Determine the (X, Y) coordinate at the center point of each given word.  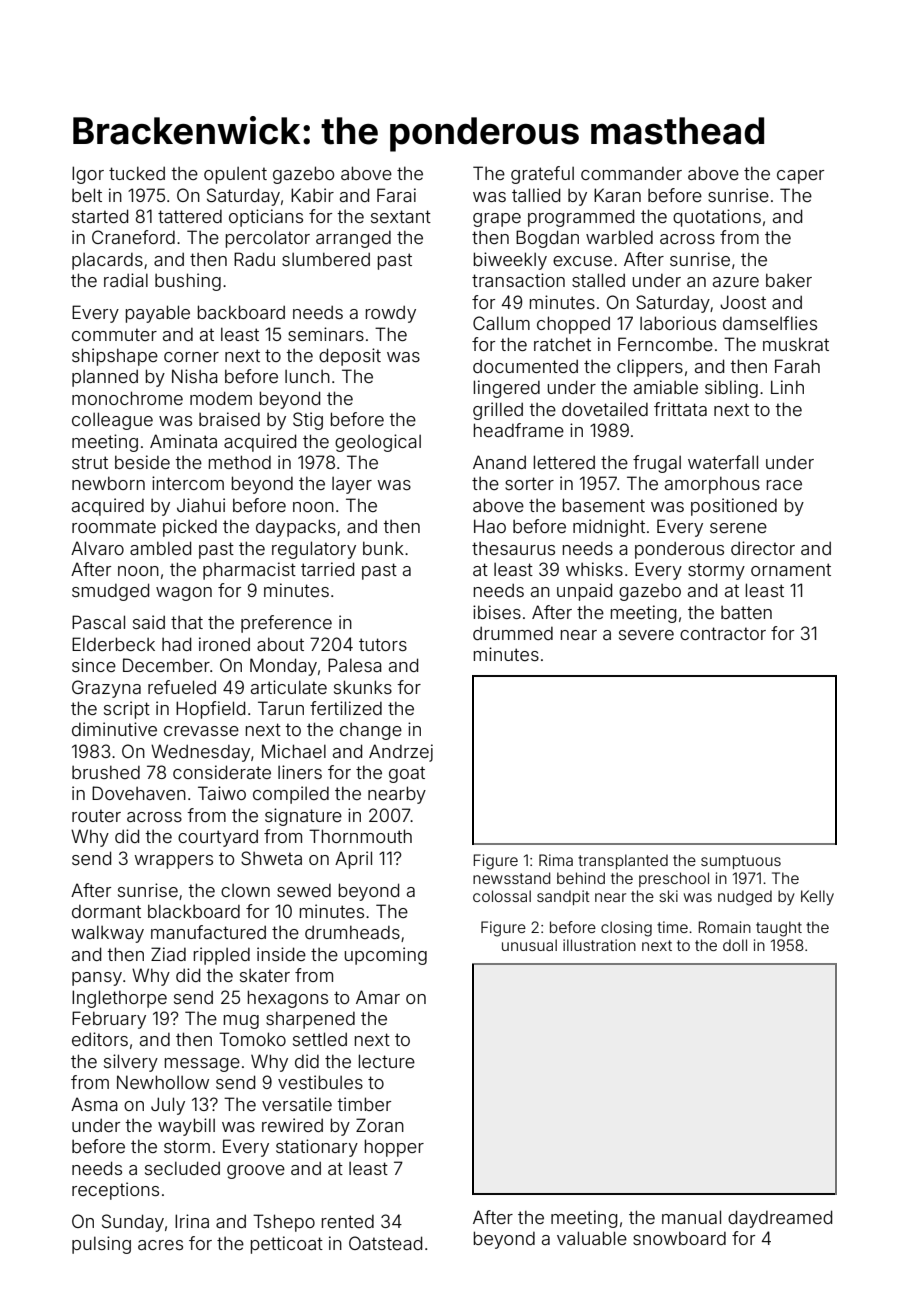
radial (126, 280)
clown (245, 890)
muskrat (796, 344)
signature (303, 817)
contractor (723, 633)
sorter (529, 483)
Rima (556, 860)
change (371, 731)
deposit (350, 357)
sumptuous (741, 862)
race (784, 485)
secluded (182, 1168)
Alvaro (97, 548)
